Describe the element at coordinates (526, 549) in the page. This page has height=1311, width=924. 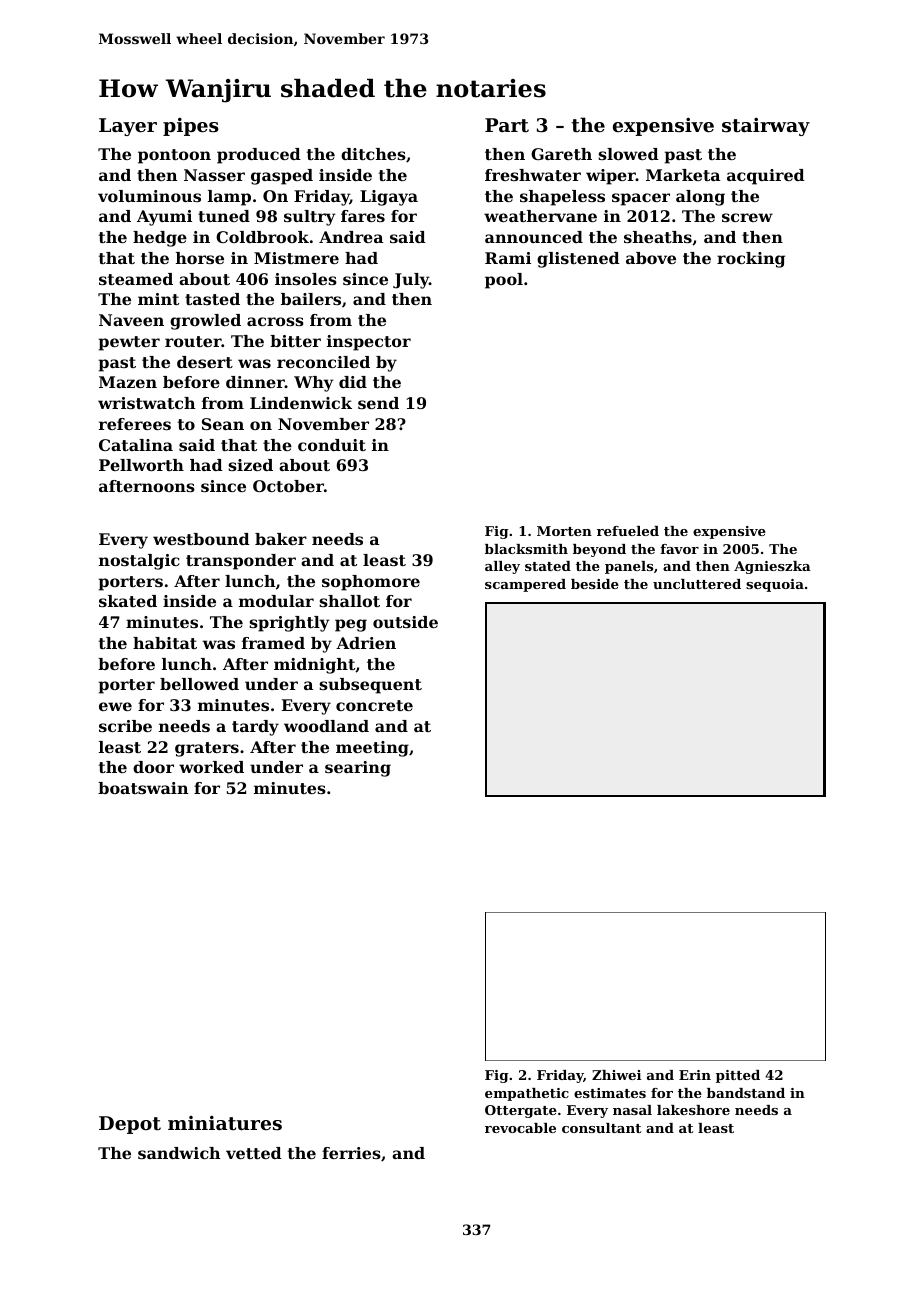
I see `blacksmith` at that location.
